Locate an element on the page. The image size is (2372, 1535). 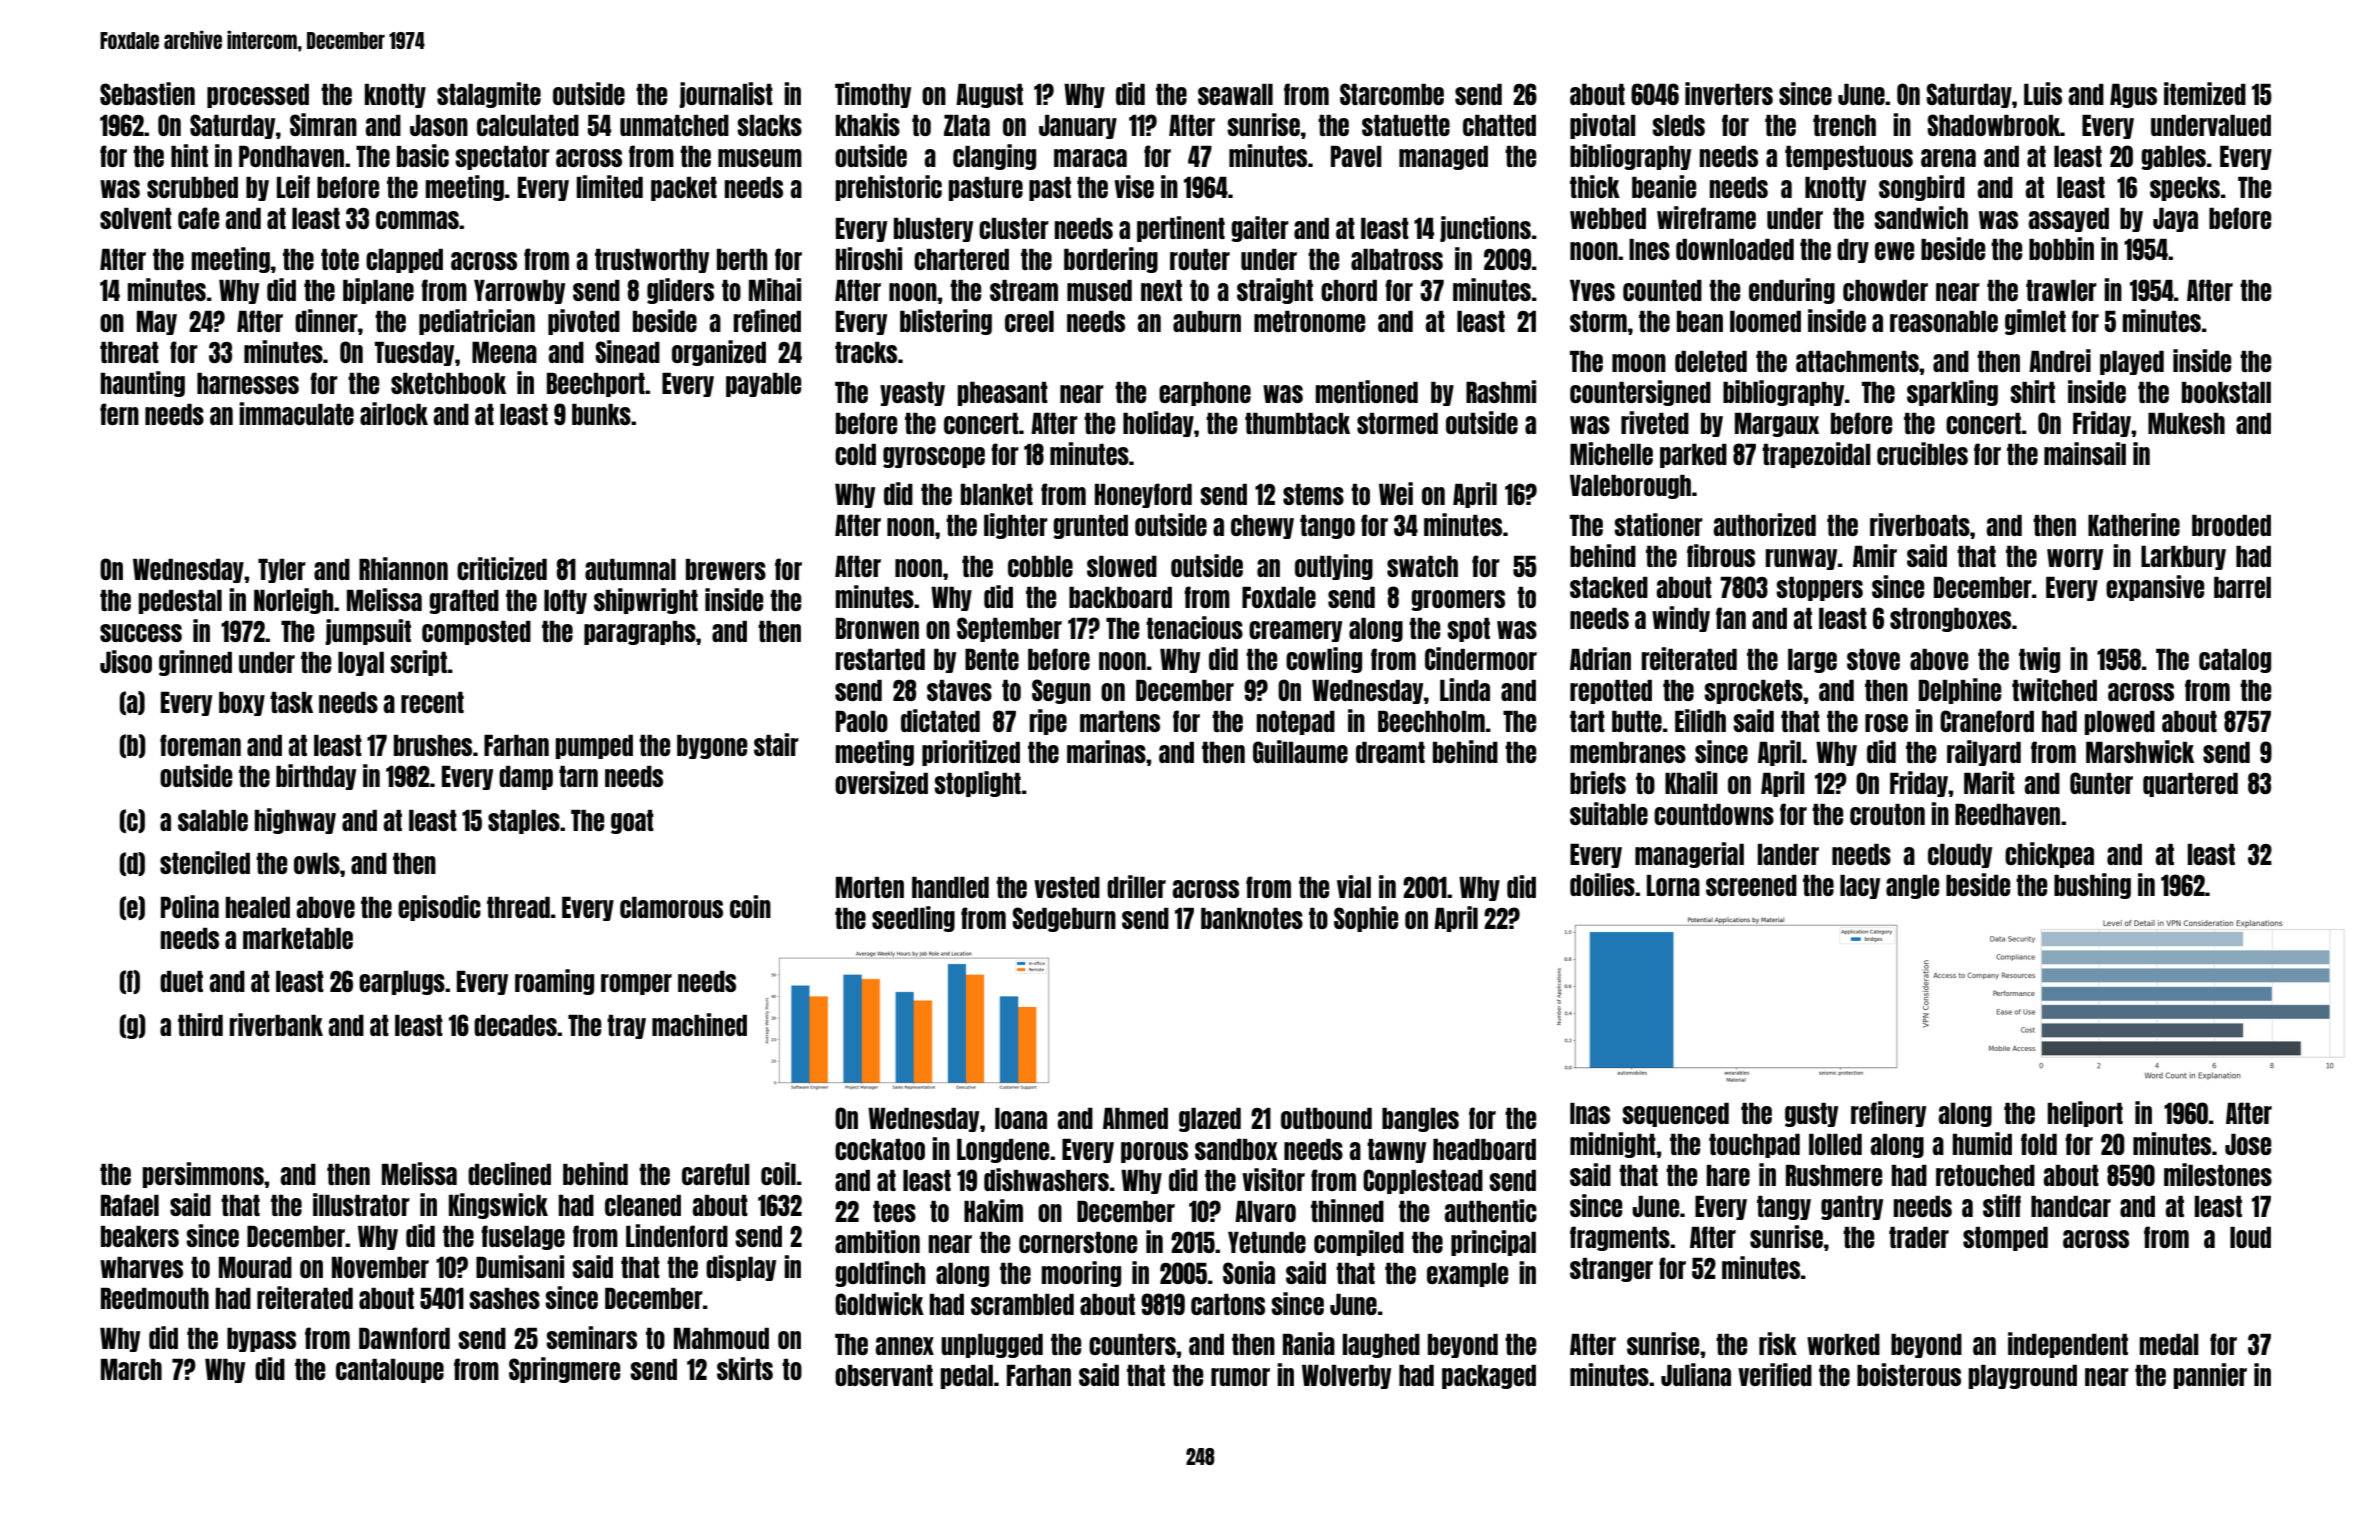
salable is located at coordinates (213, 820).
